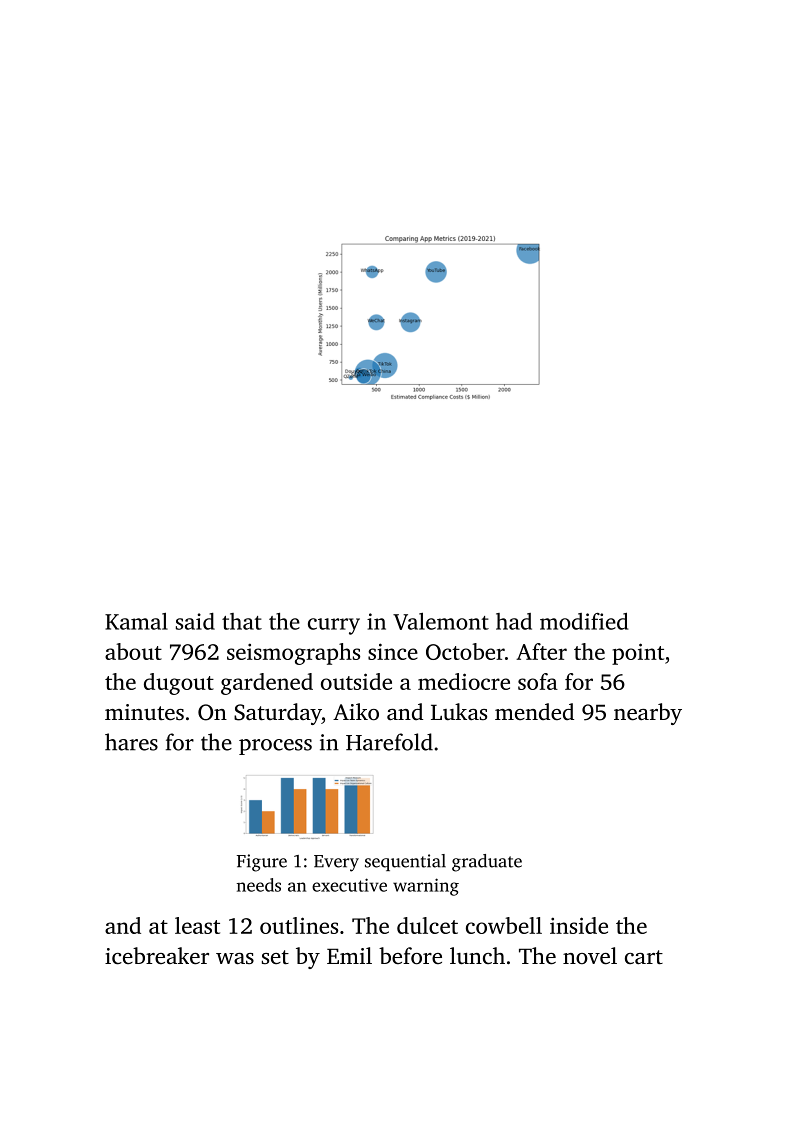  I want to click on said, so click(195, 621).
